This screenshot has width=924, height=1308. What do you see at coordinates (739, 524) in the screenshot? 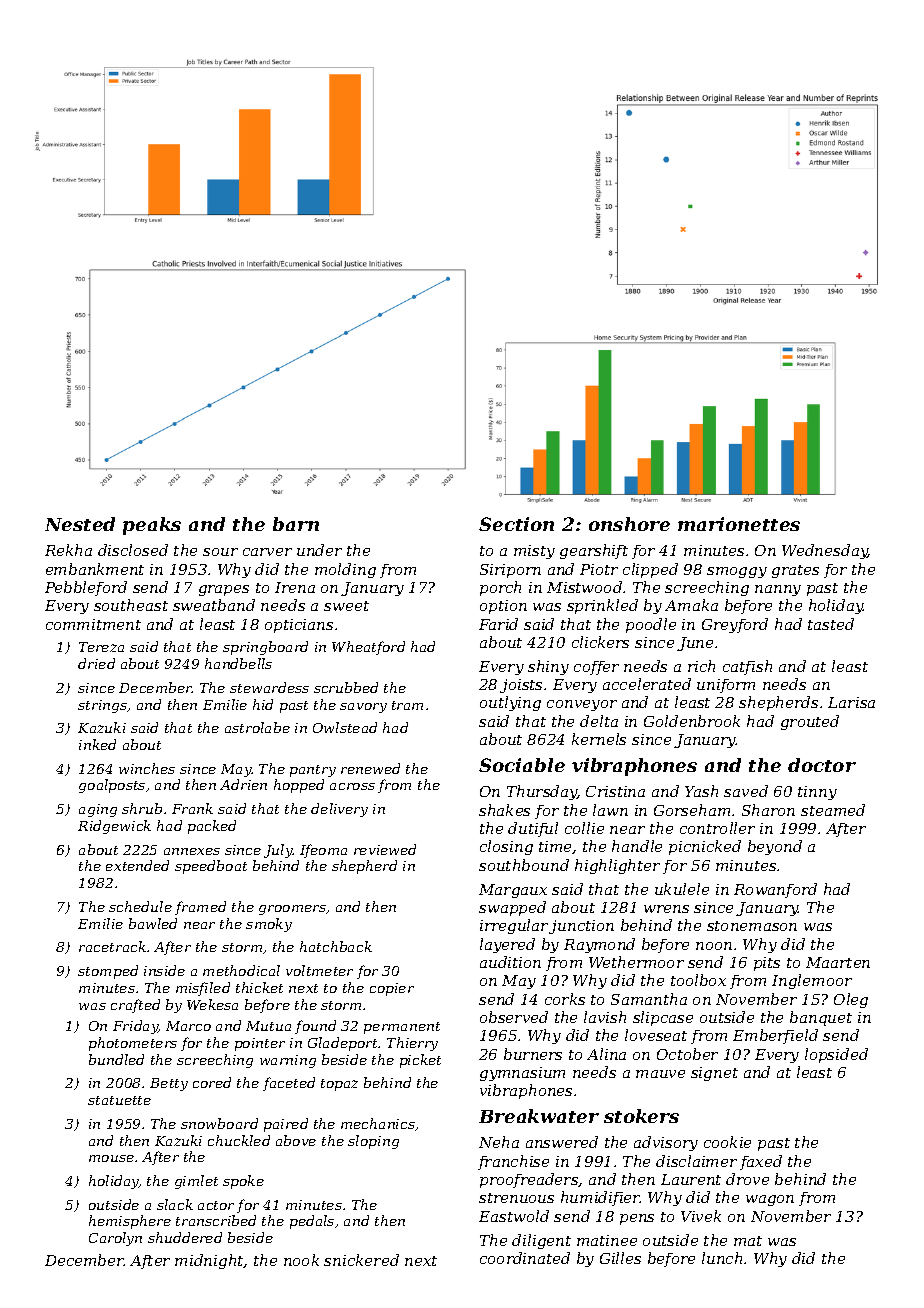
I see `marionettes` at bounding box center [739, 524].
